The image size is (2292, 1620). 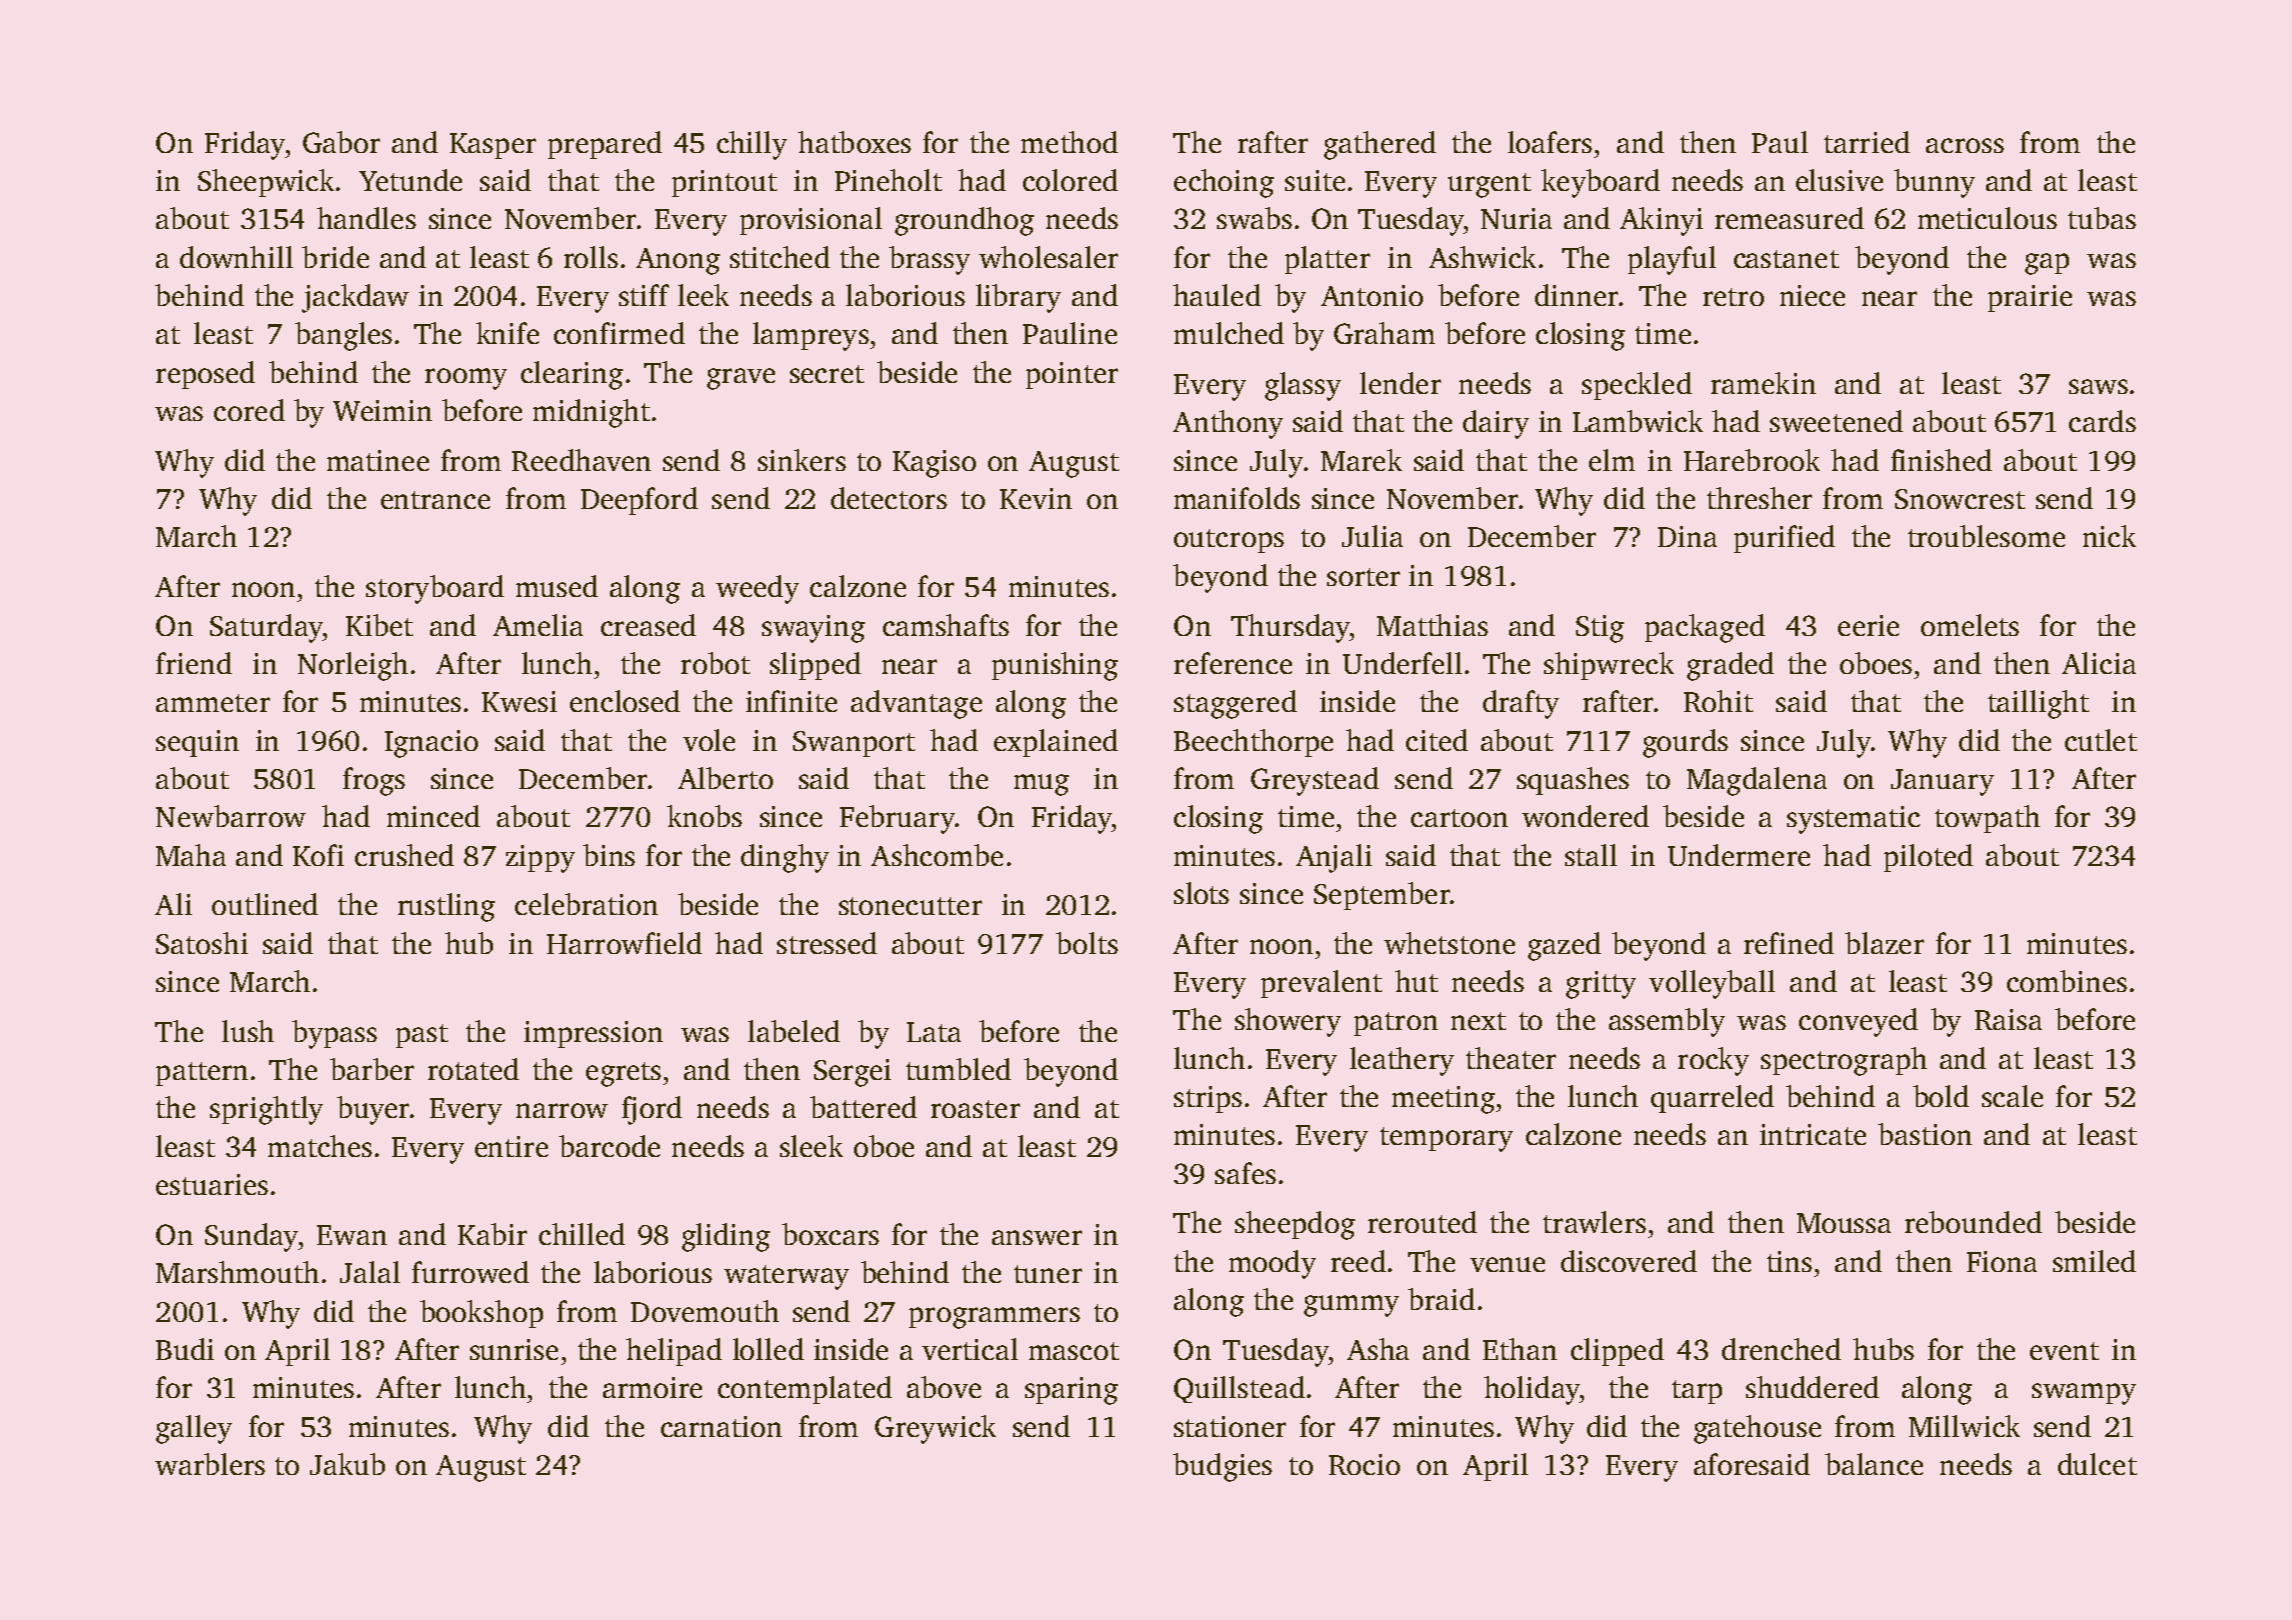 I want to click on strips, so click(x=1208, y=1099).
